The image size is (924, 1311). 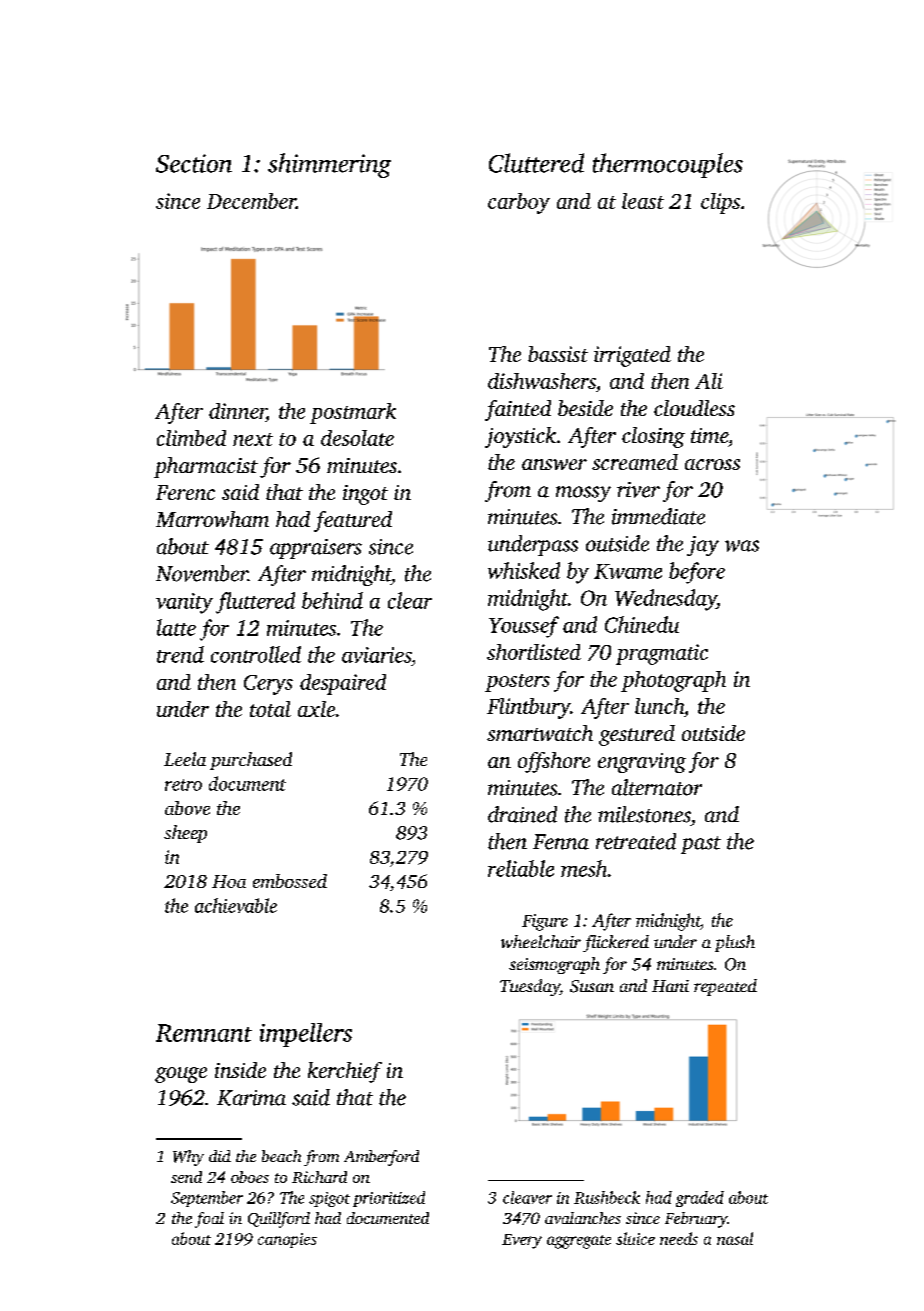 I want to click on Cluttered, so click(x=536, y=163).
